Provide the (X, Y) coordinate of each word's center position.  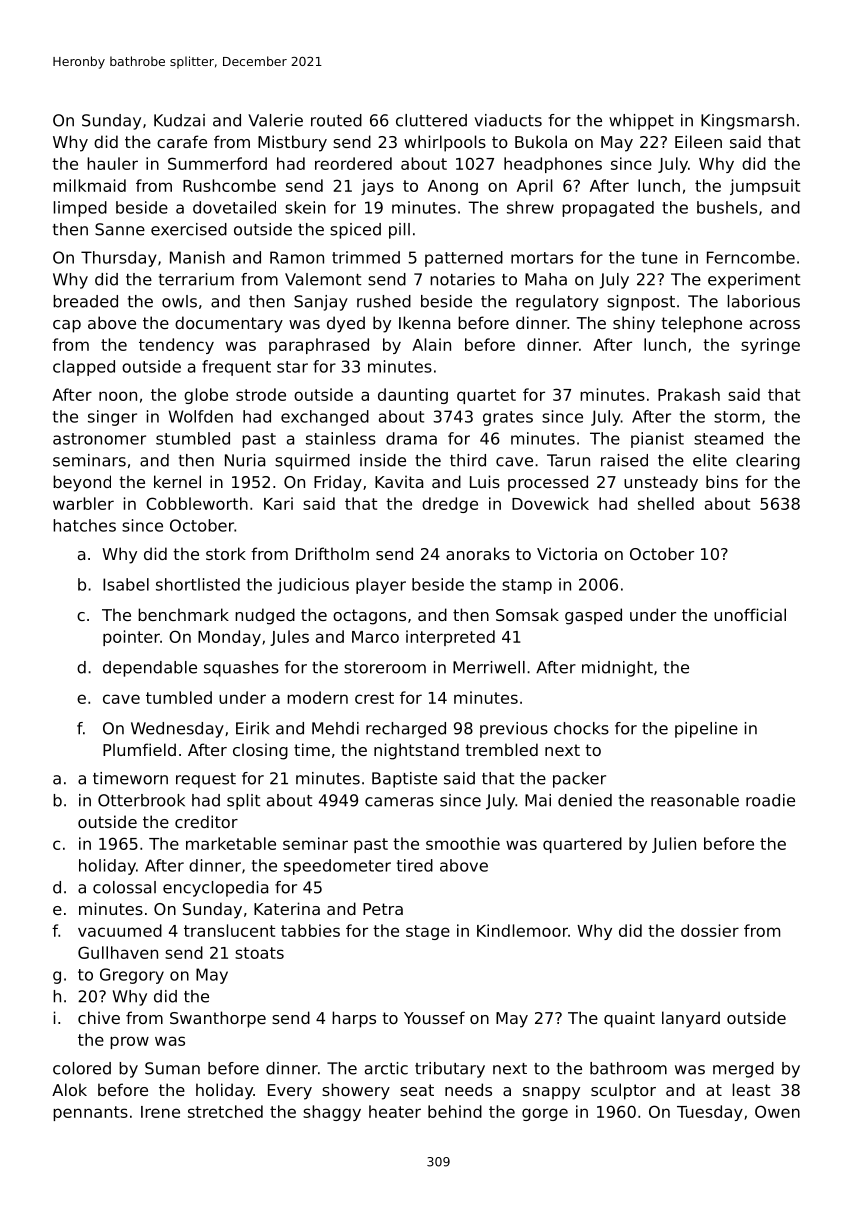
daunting (413, 396)
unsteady (661, 483)
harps (354, 1019)
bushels (727, 207)
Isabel (126, 584)
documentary (229, 324)
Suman (172, 1068)
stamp (527, 586)
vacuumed (120, 930)
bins (722, 481)
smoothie (463, 843)
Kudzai (179, 120)
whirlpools (445, 143)
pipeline (706, 730)
